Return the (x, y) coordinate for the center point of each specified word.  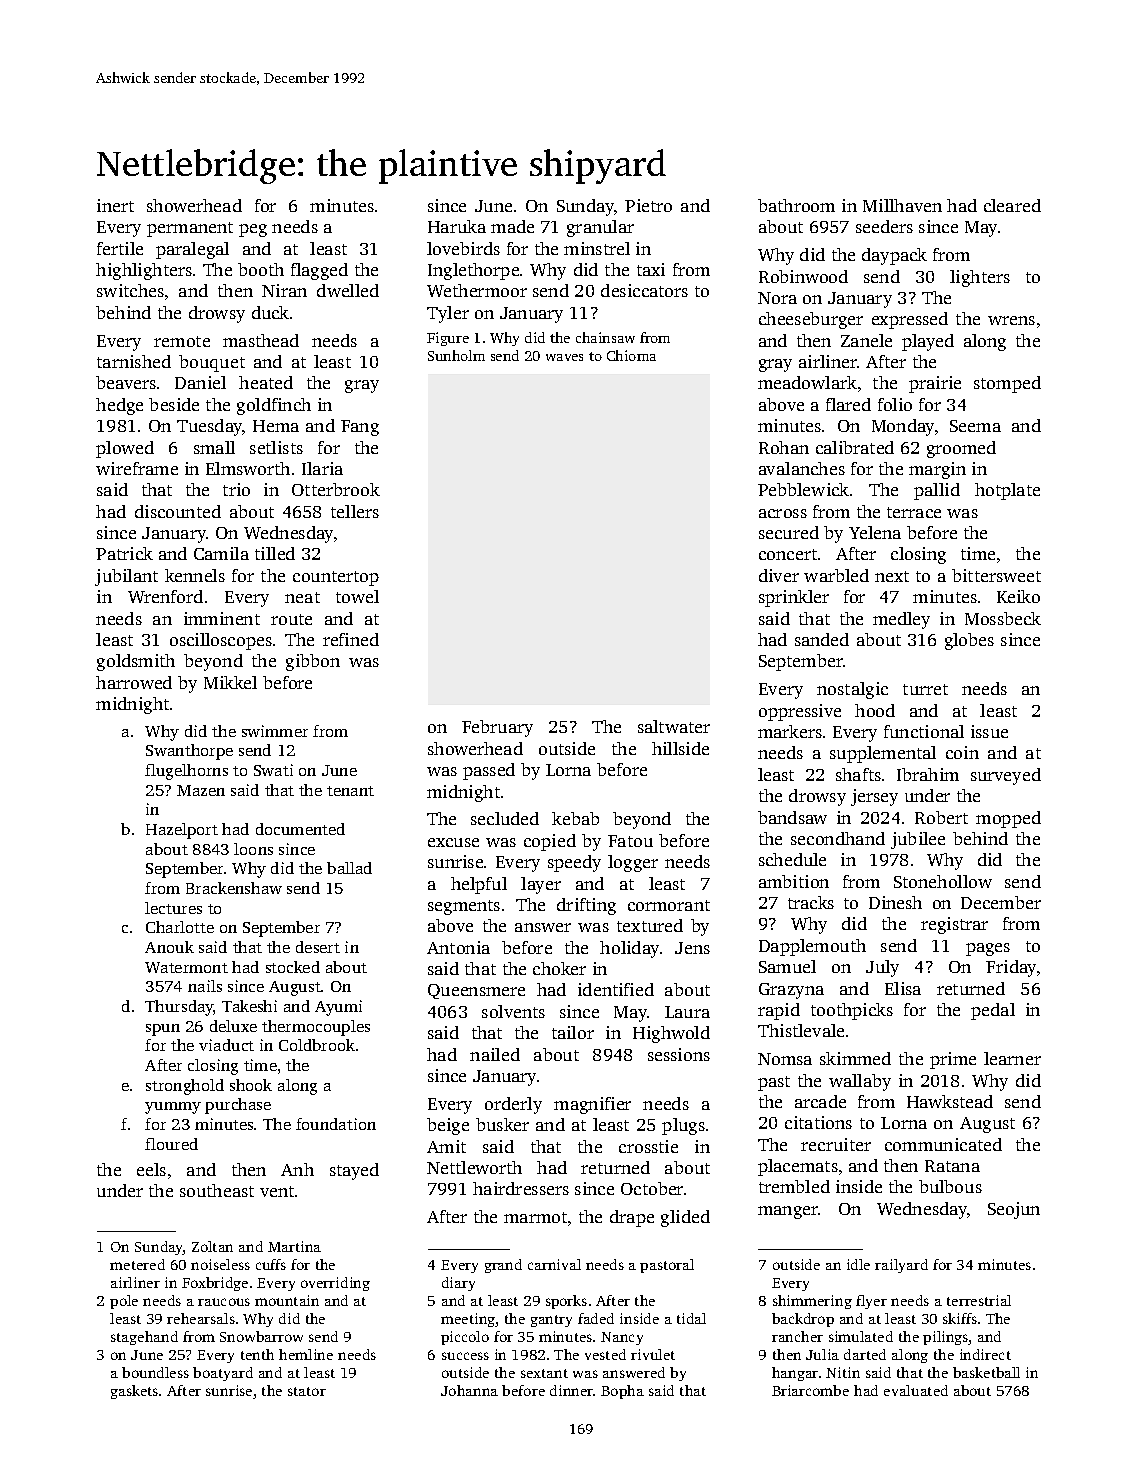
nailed (495, 1054)
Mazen (201, 790)
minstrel (597, 248)
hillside (680, 748)
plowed (125, 449)
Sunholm (456, 355)
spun (163, 1030)
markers (790, 731)
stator (307, 1391)
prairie (935, 384)
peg (253, 230)
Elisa (903, 988)
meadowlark (807, 382)
